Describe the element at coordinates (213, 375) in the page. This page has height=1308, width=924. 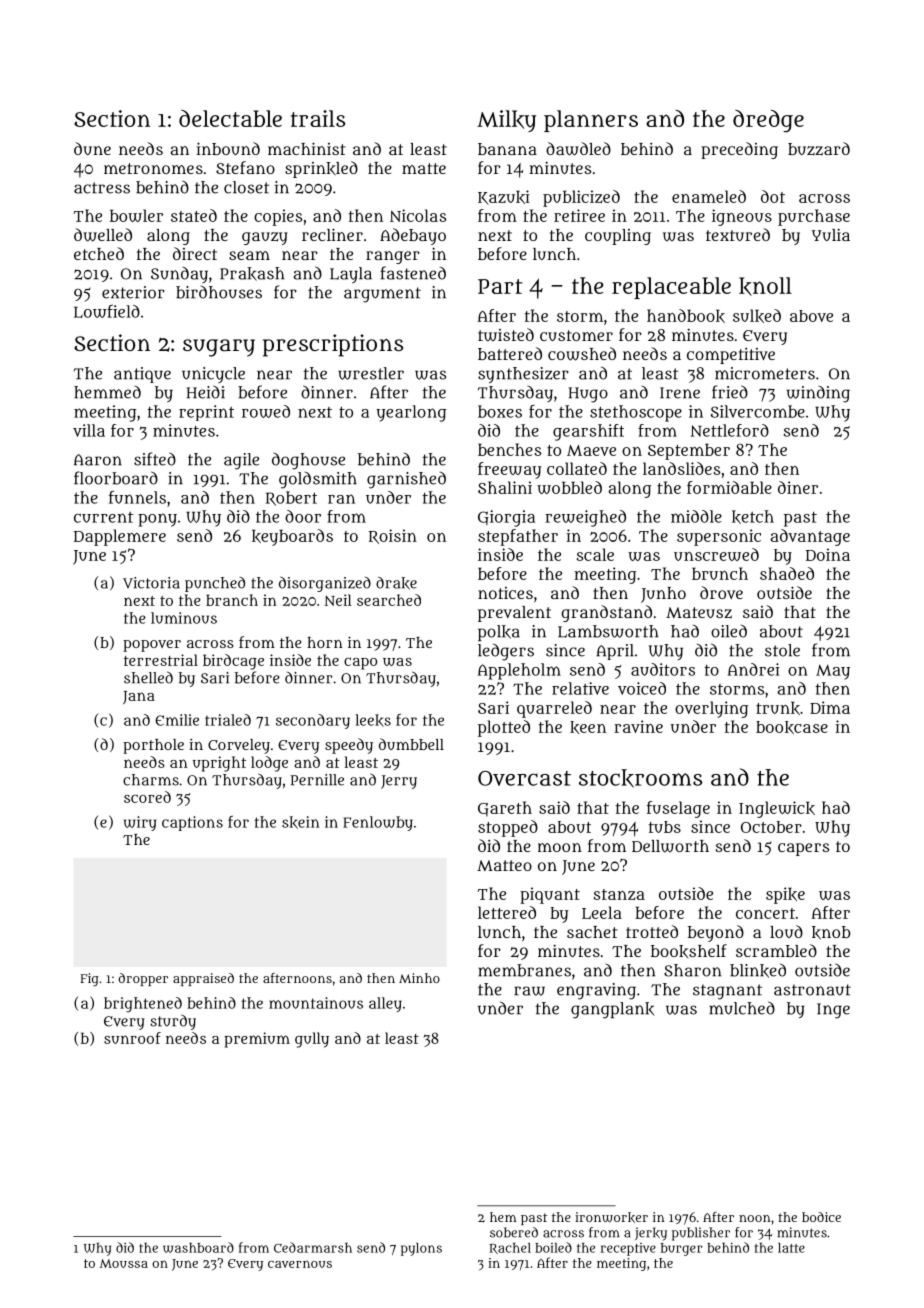
I see `unicycle` at that location.
